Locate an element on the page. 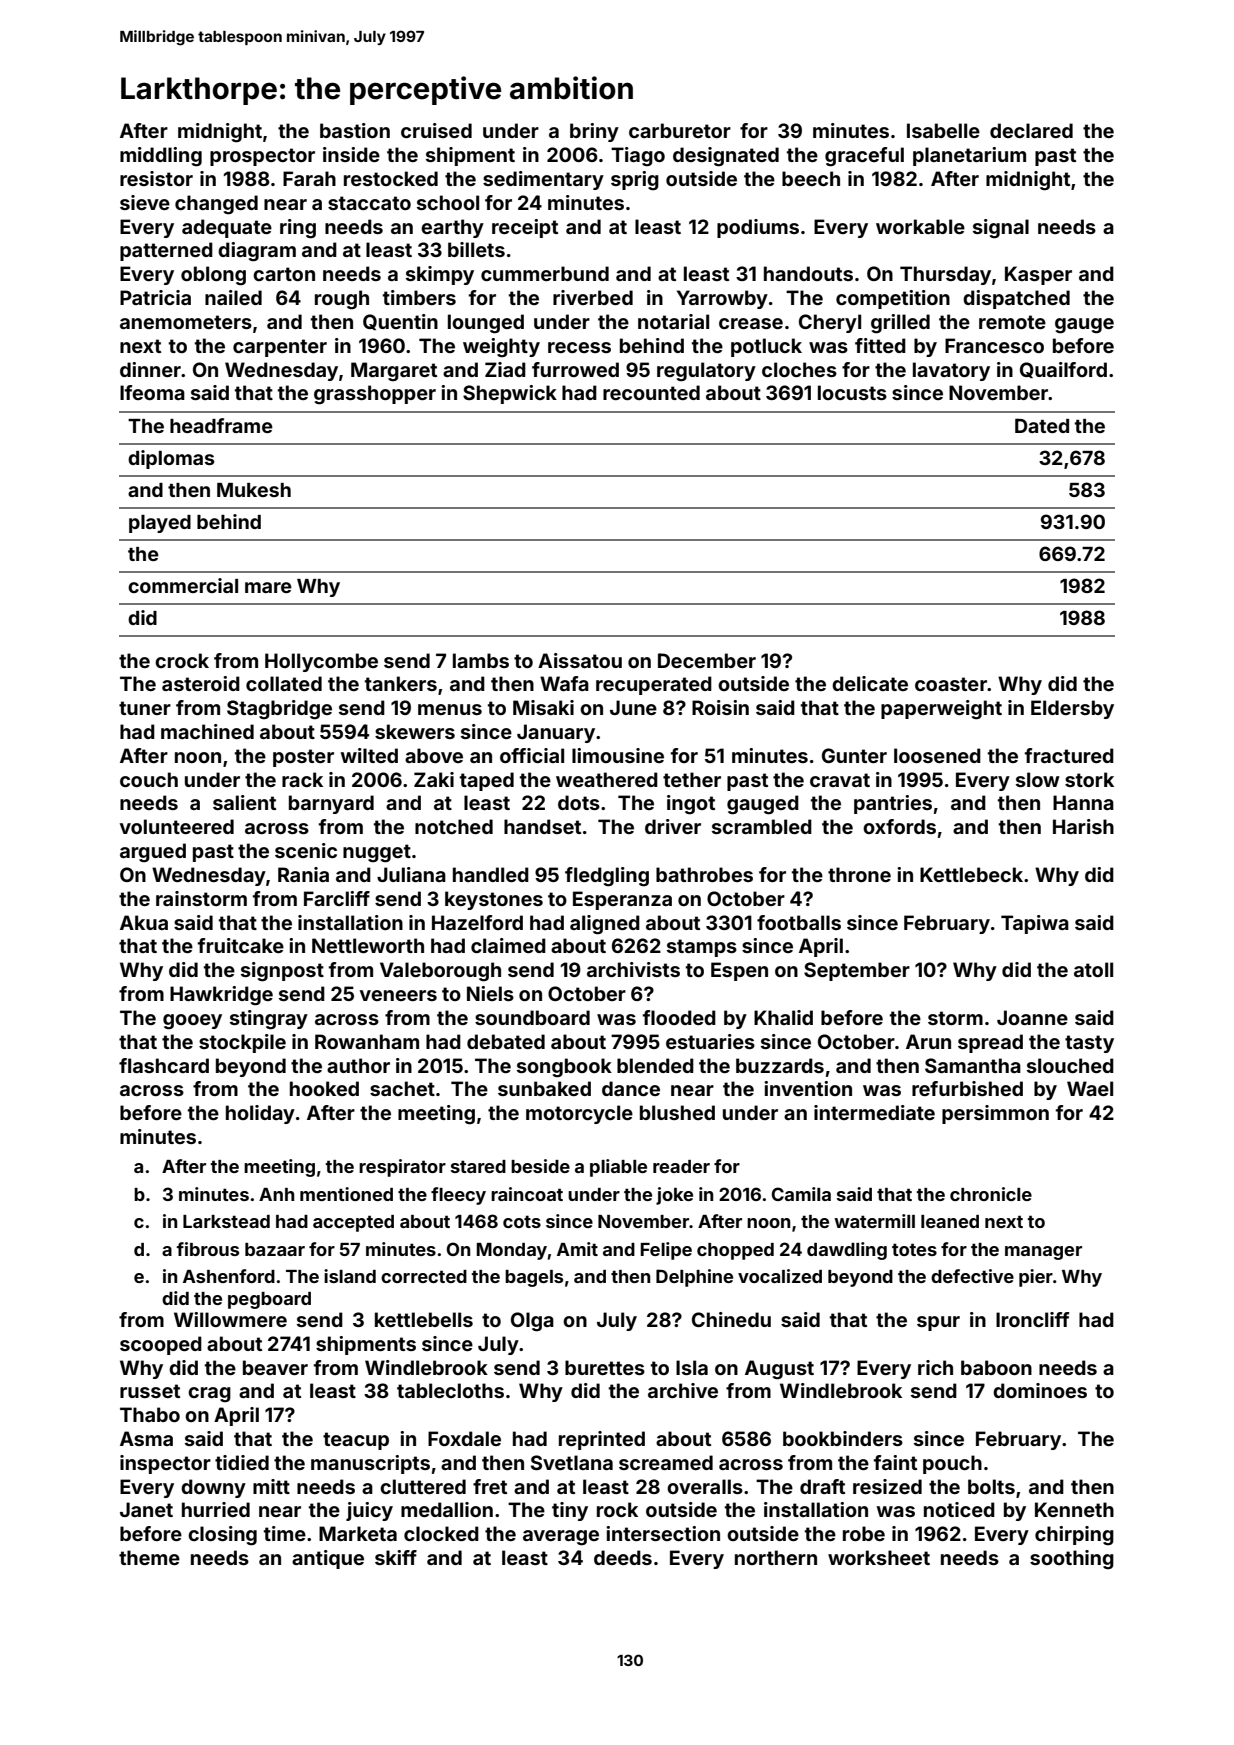 The width and height of the image is (1234, 1745). crag is located at coordinates (209, 1395).
